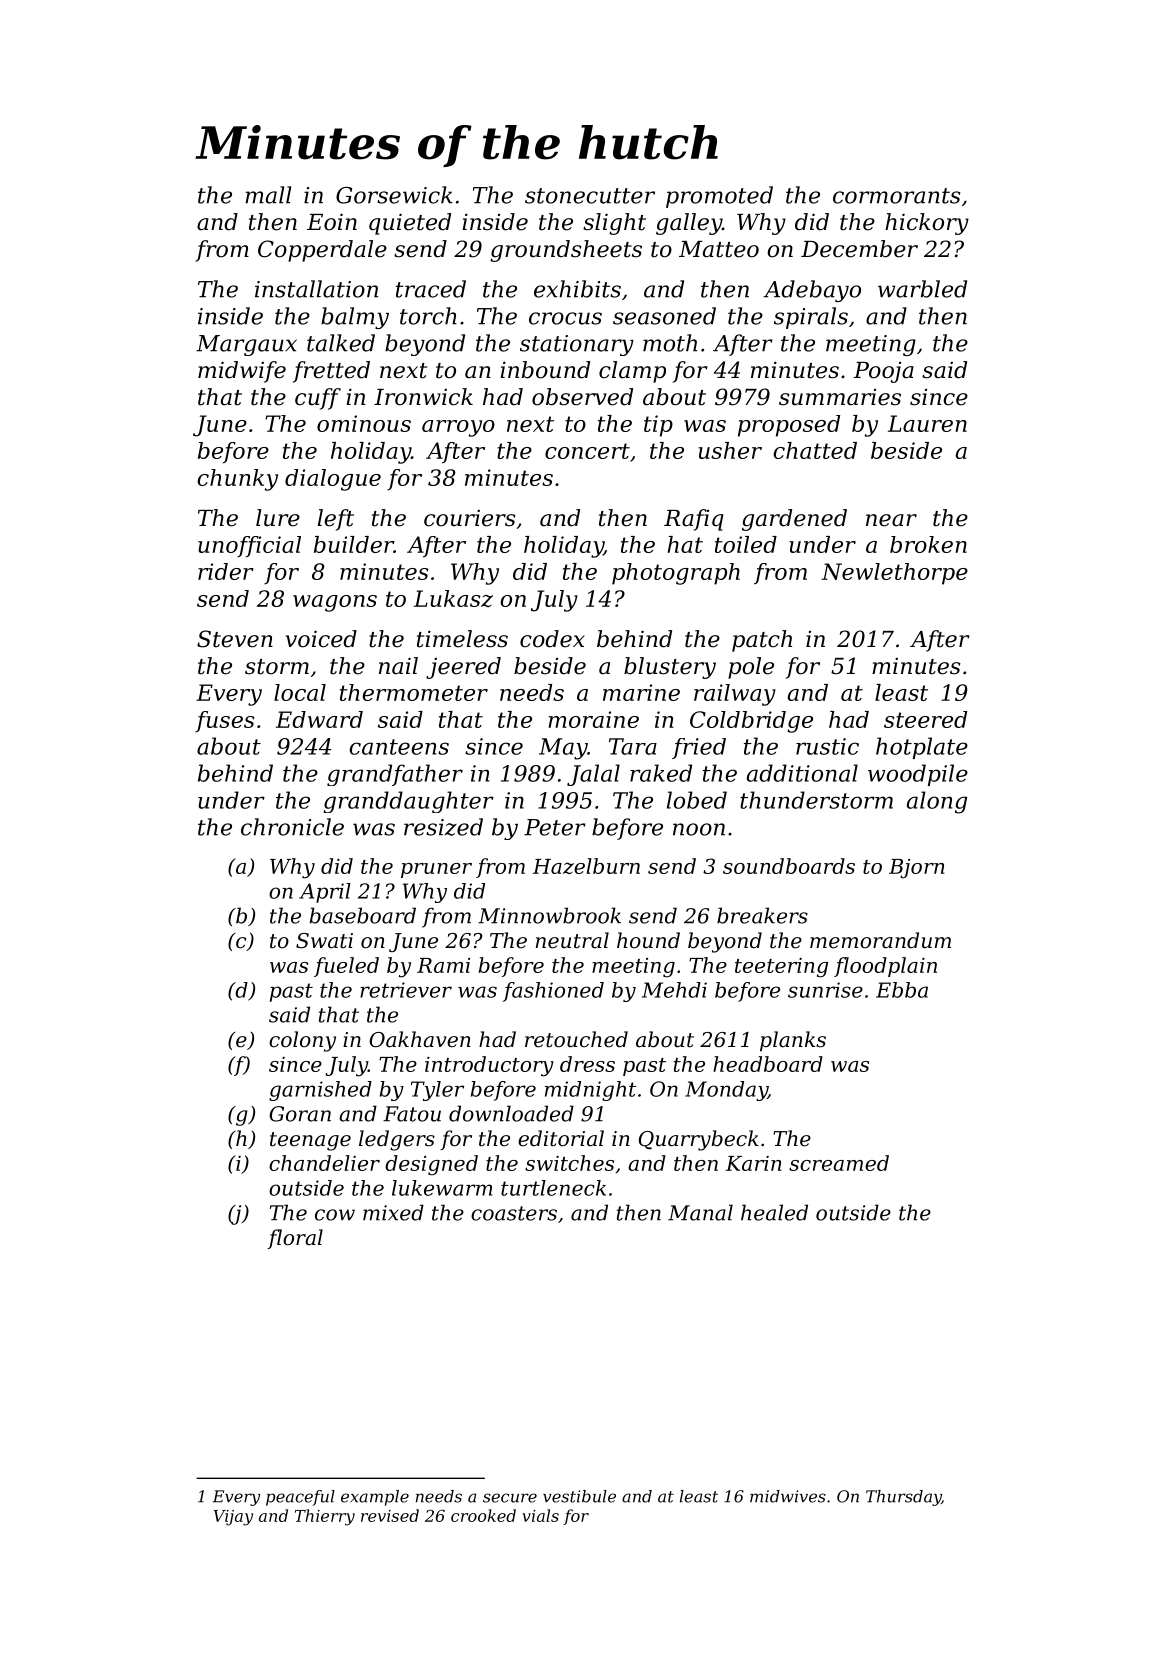 The height and width of the page is (1654, 1165). I want to click on coasters, so click(514, 1213).
